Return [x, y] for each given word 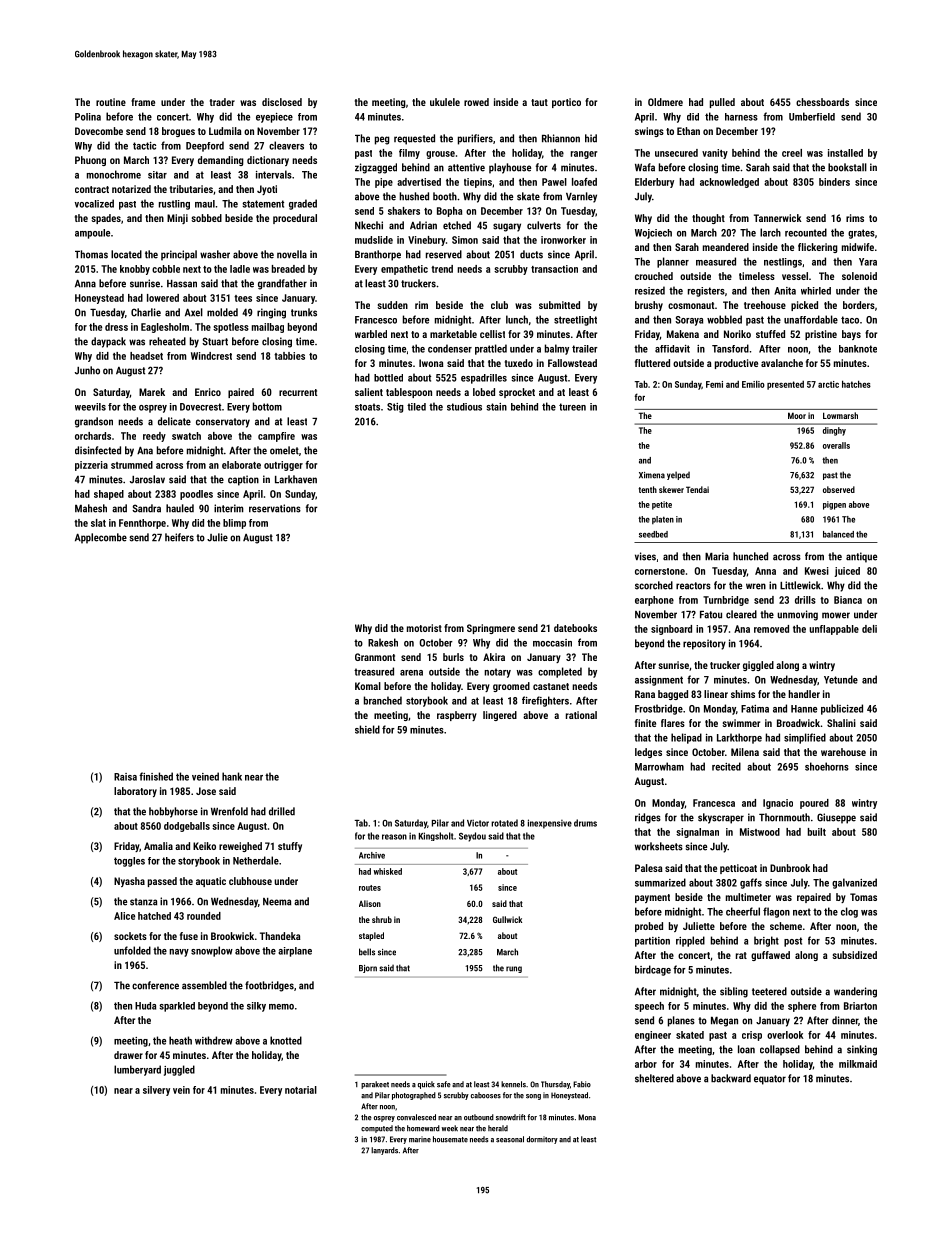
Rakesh [383, 642]
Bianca [848, 600]
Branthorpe [378, 255]
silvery [156, 1091]
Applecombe [101, 538]
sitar [157, 175]
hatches [856, 384]
